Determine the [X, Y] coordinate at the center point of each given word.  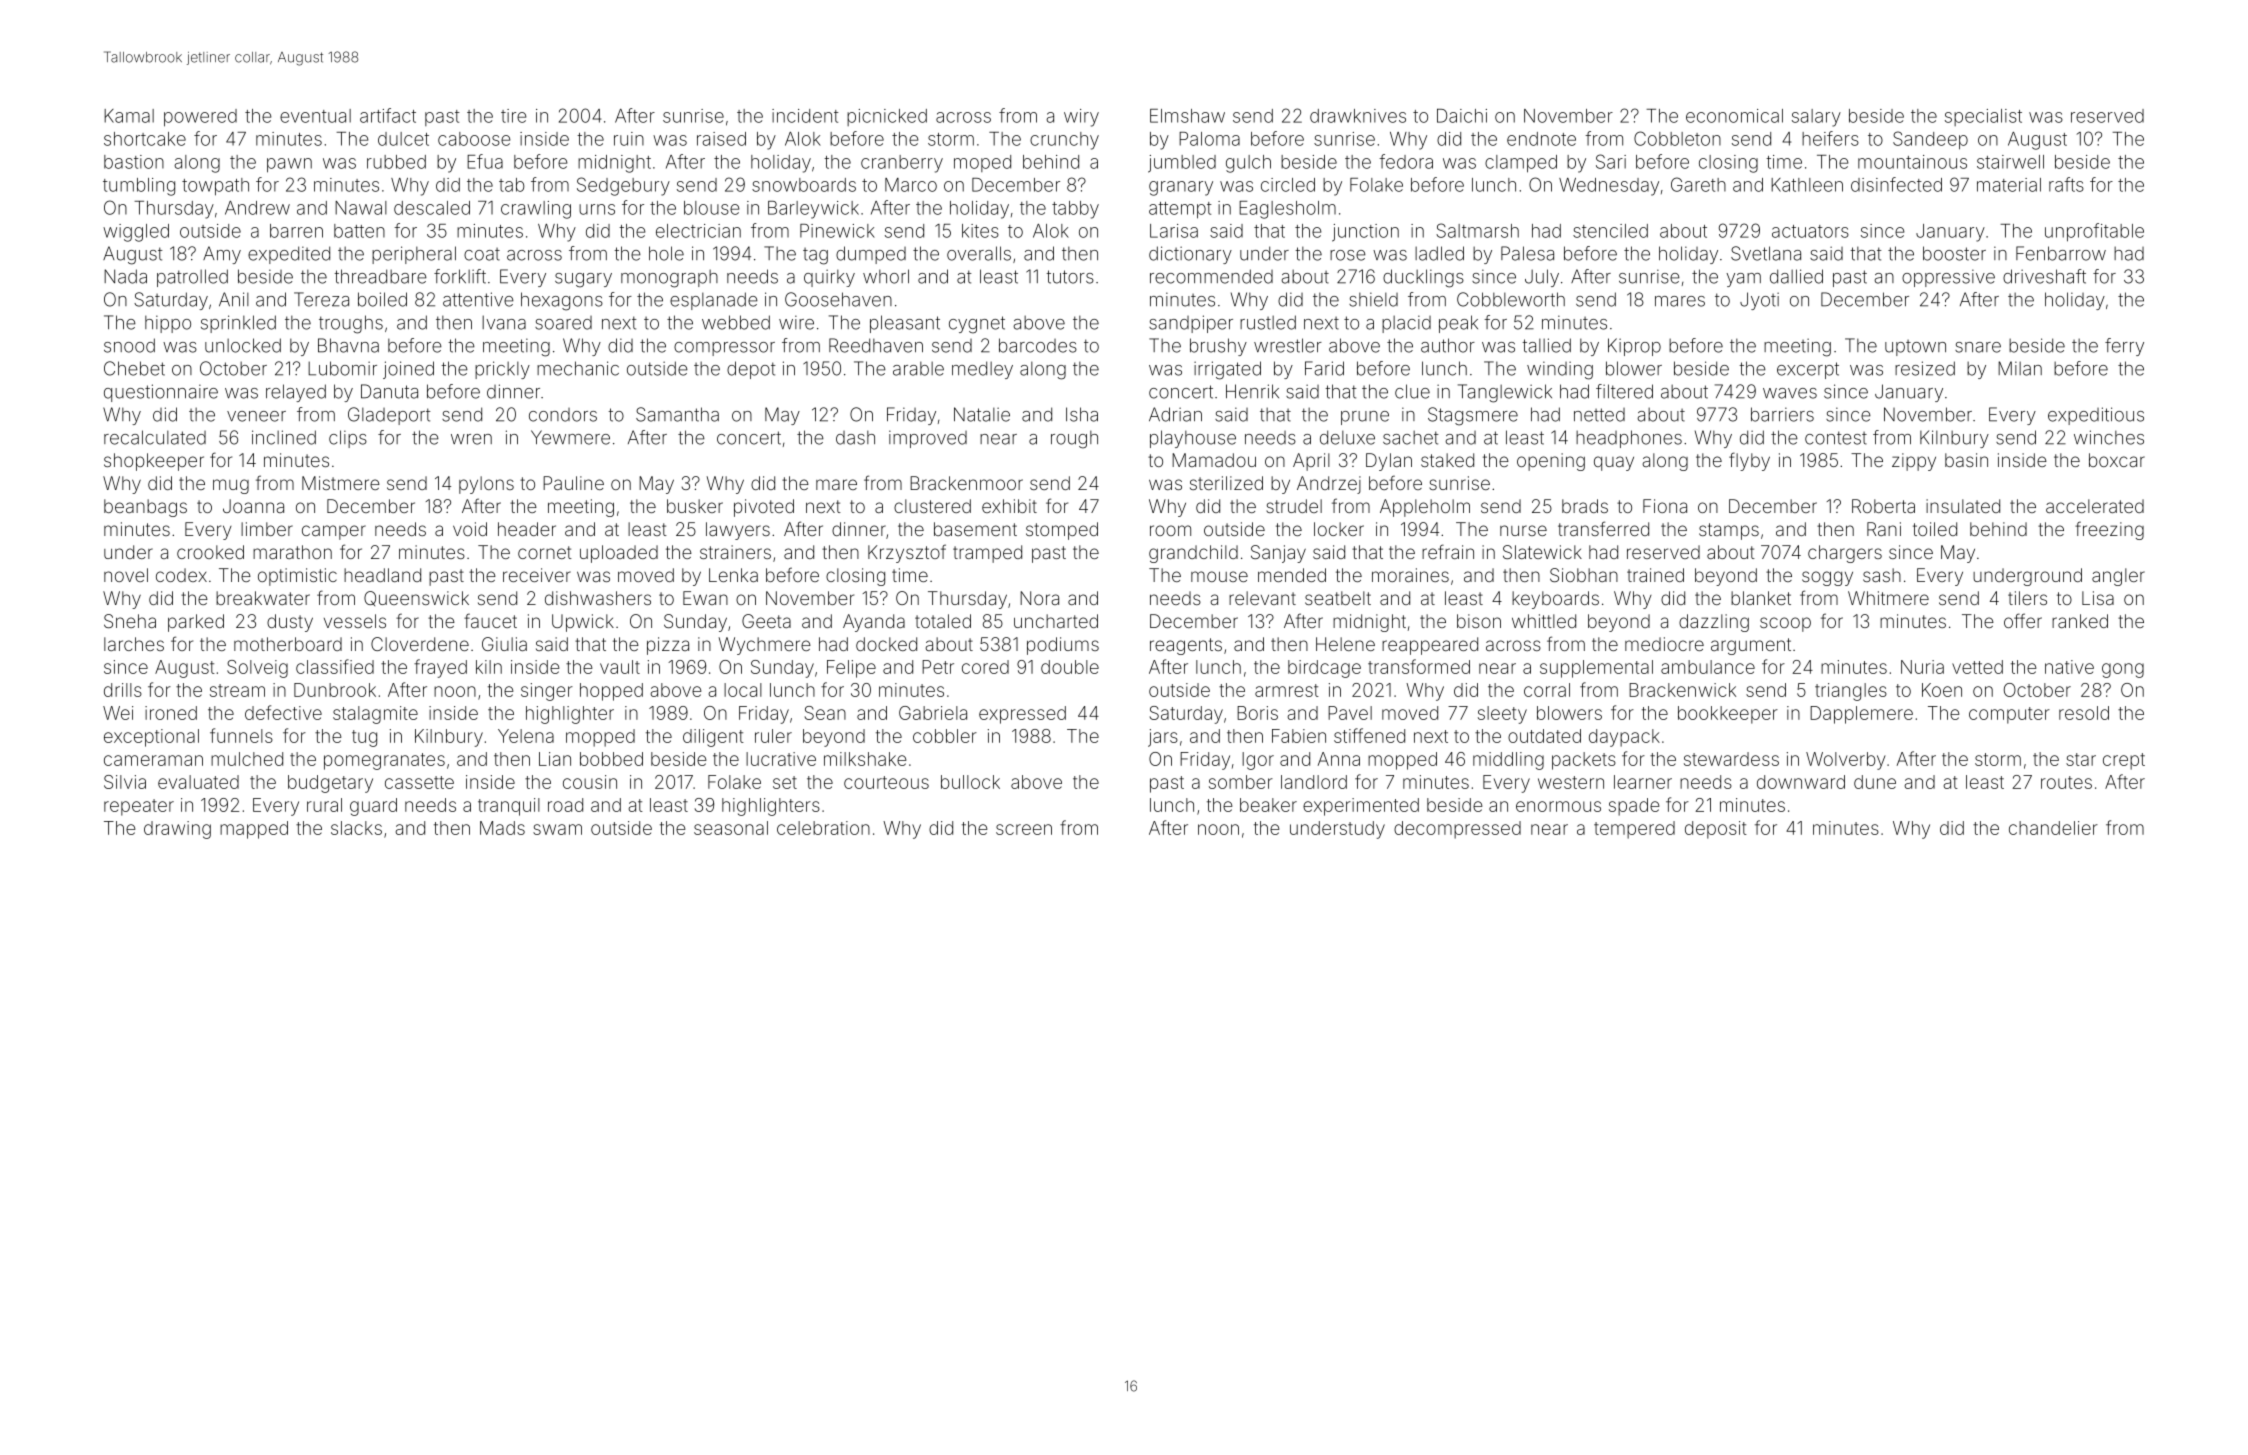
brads [1585, 506]
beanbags [145, 508]
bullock [970, 782]
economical [1734, 116]
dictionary [1190, 255]
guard [373, 807]
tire [514, 116]
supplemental [1596, 669]
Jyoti [1759, 301]
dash [855, 438]
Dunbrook [335, 690]
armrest [1287, 690]
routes [2066, 782]
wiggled [136, 233]
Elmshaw [1187, 116]
